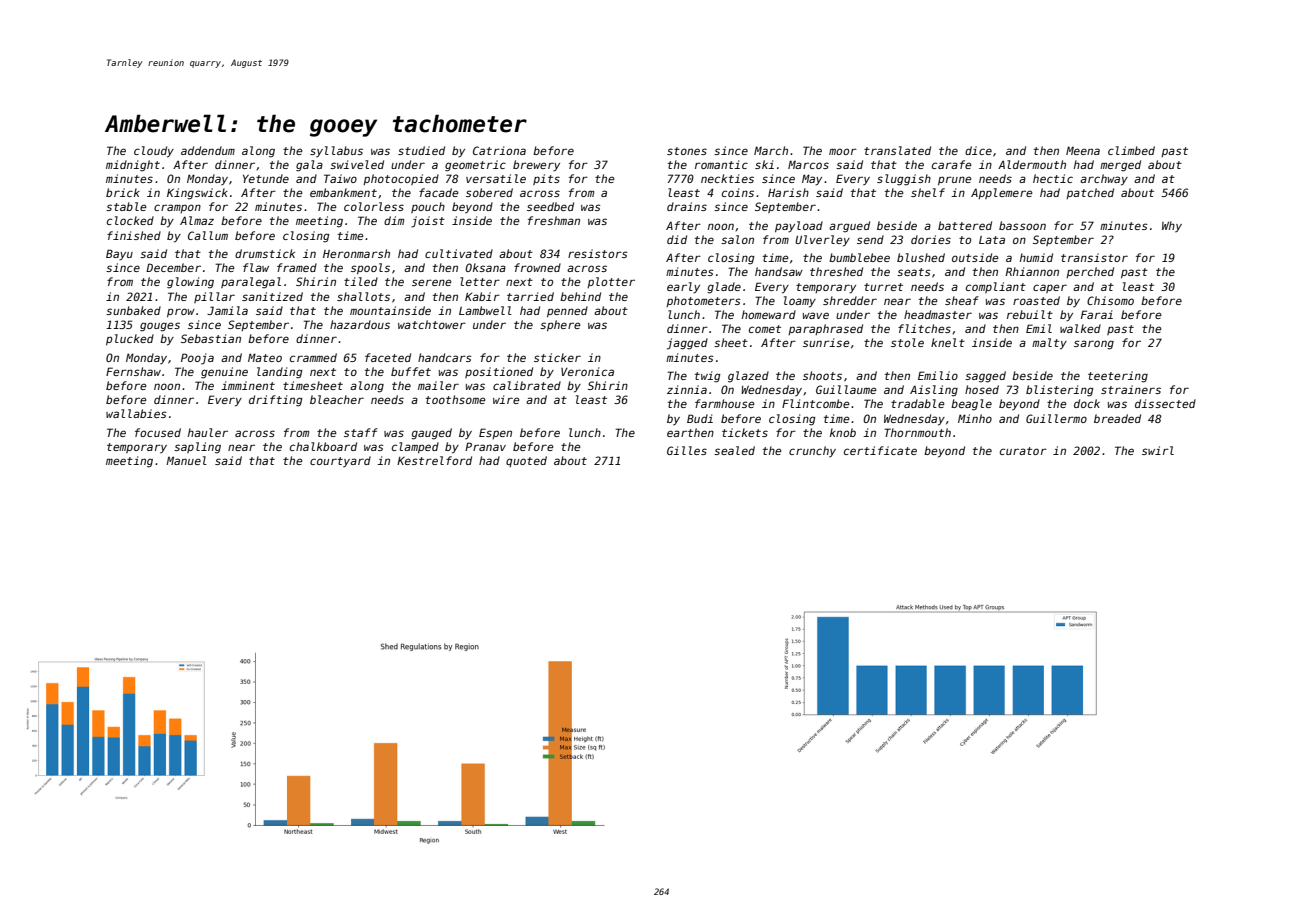  Describe the element at coordinates (1090, 272) in the document. I see `perched` at that location.
